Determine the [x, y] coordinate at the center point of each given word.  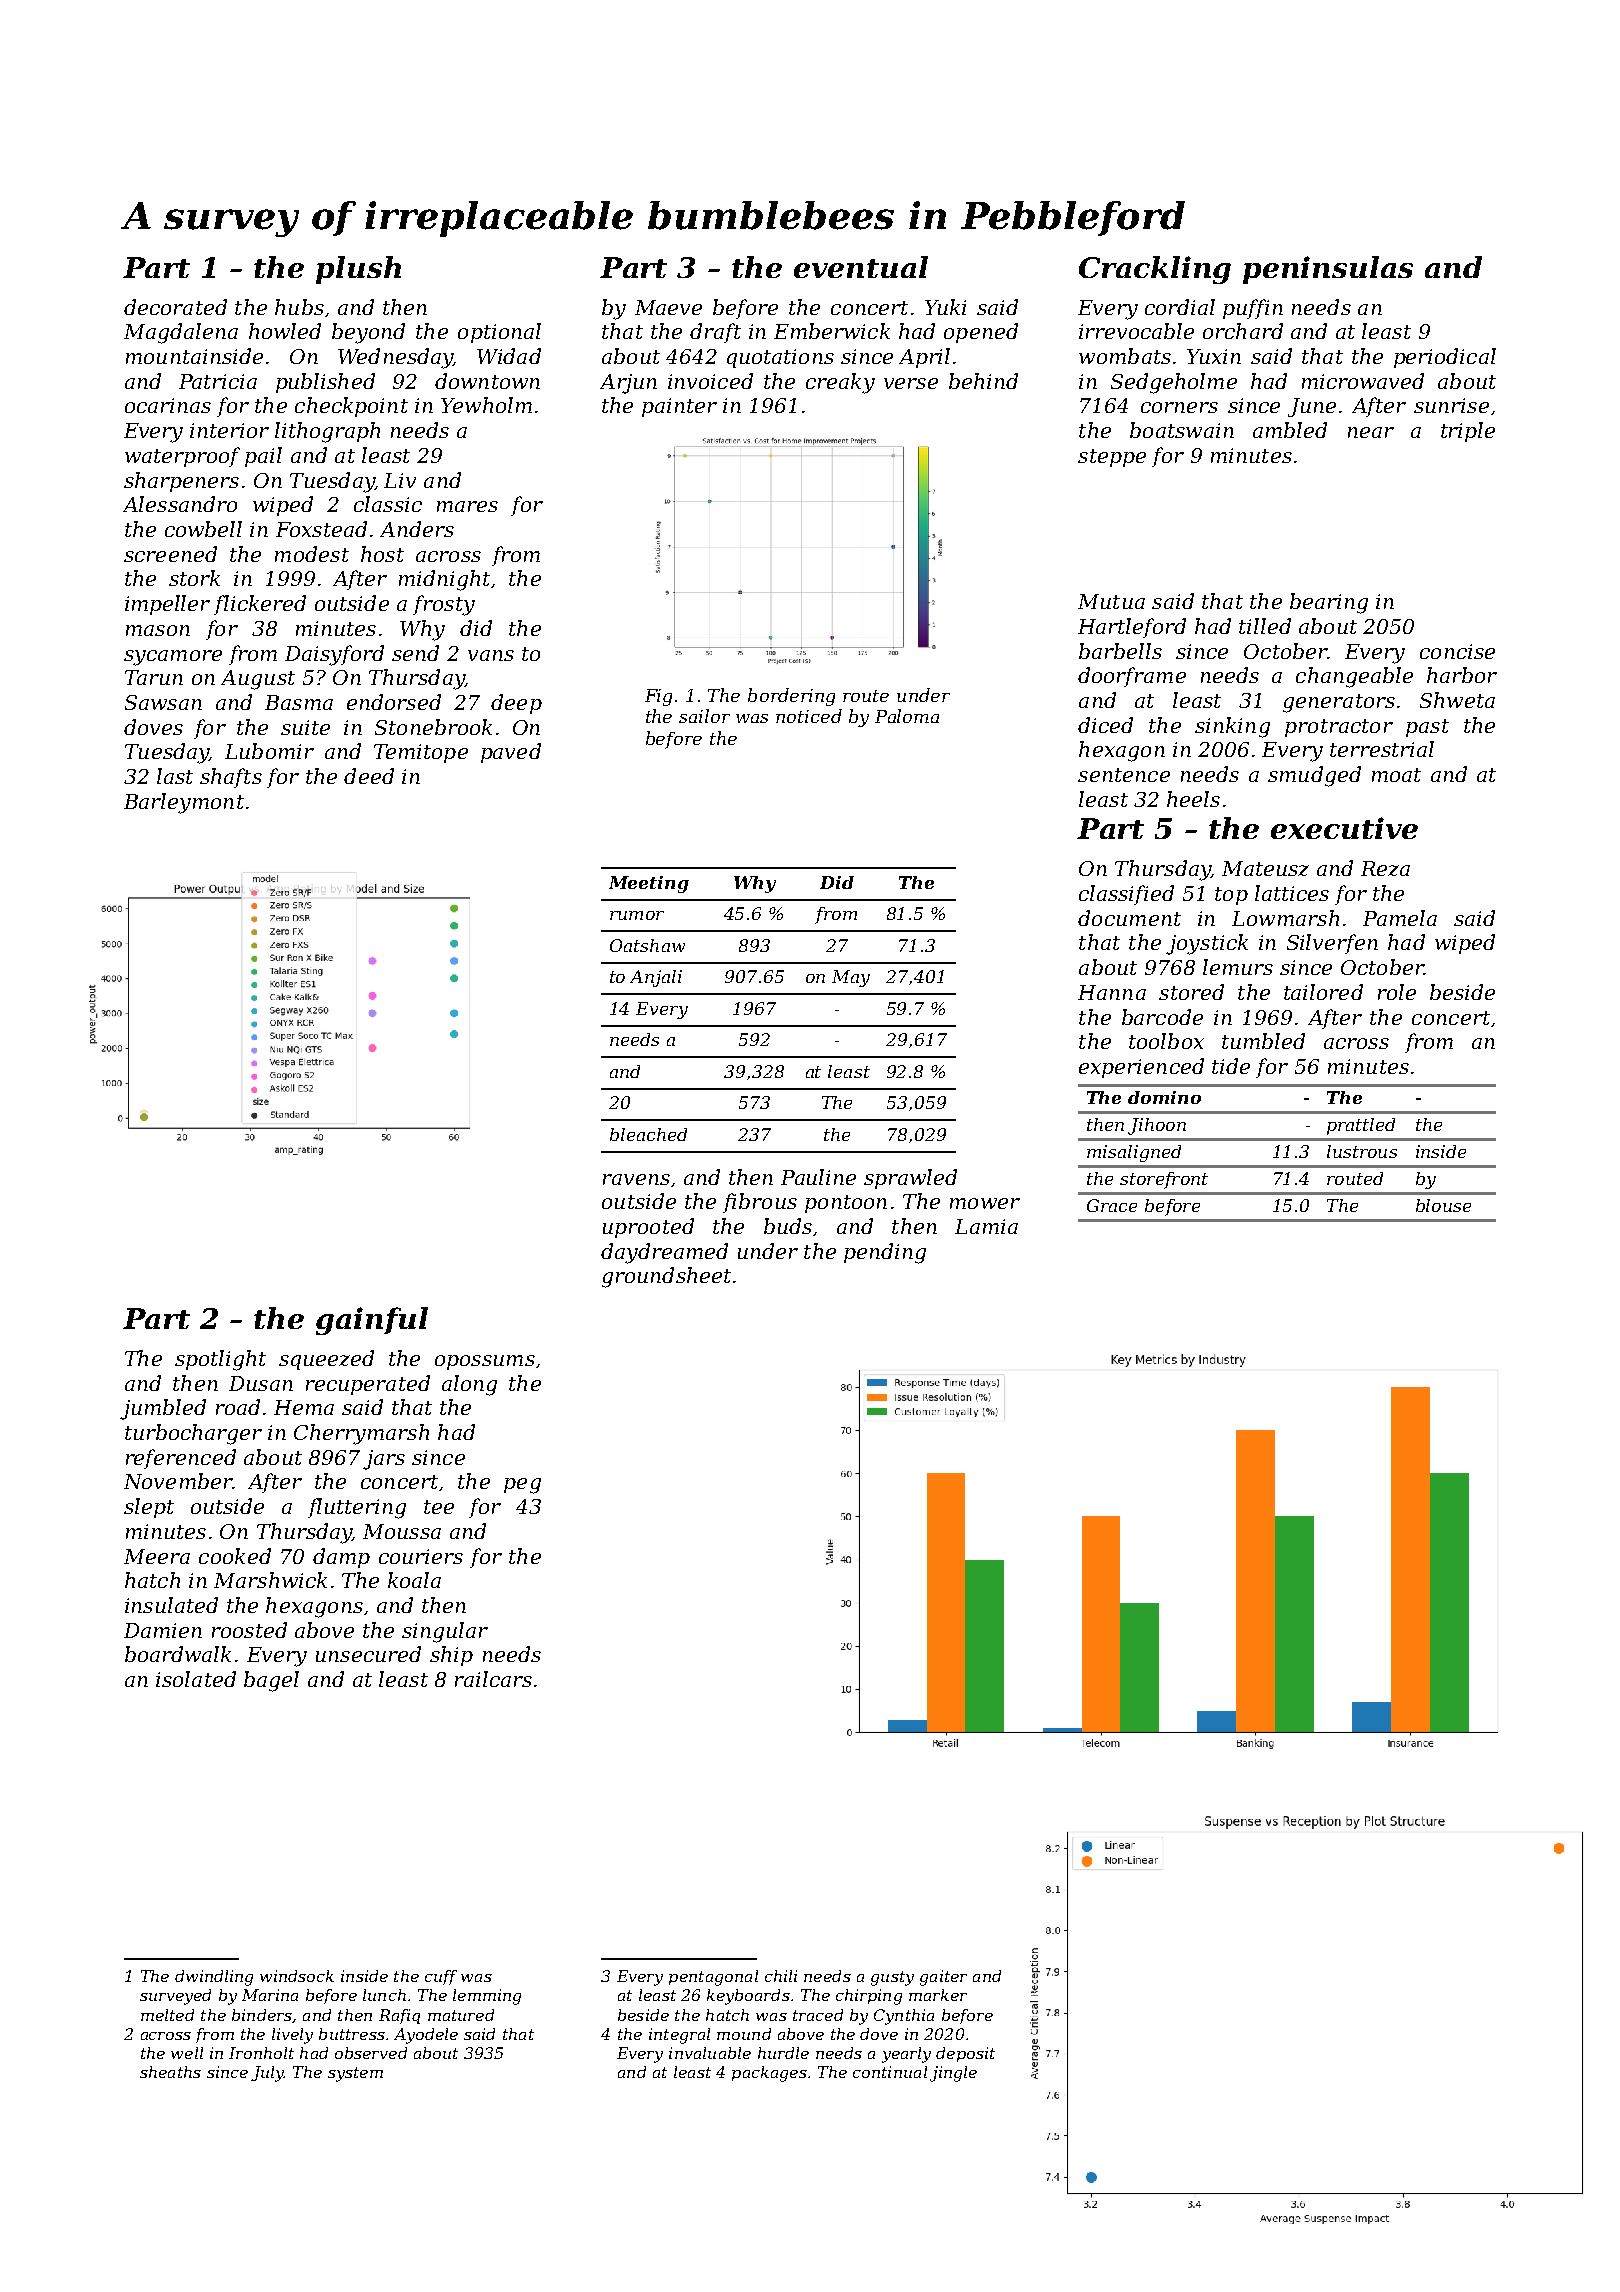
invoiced [710, 381]
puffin [1253, 309]
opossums [485, 1362]
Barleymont [184, 803]
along [469, 1385]
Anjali [656, 978]
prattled [1361, 1126]
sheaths [170, 2072]
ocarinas [168, 405]
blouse [1443, 1205]
